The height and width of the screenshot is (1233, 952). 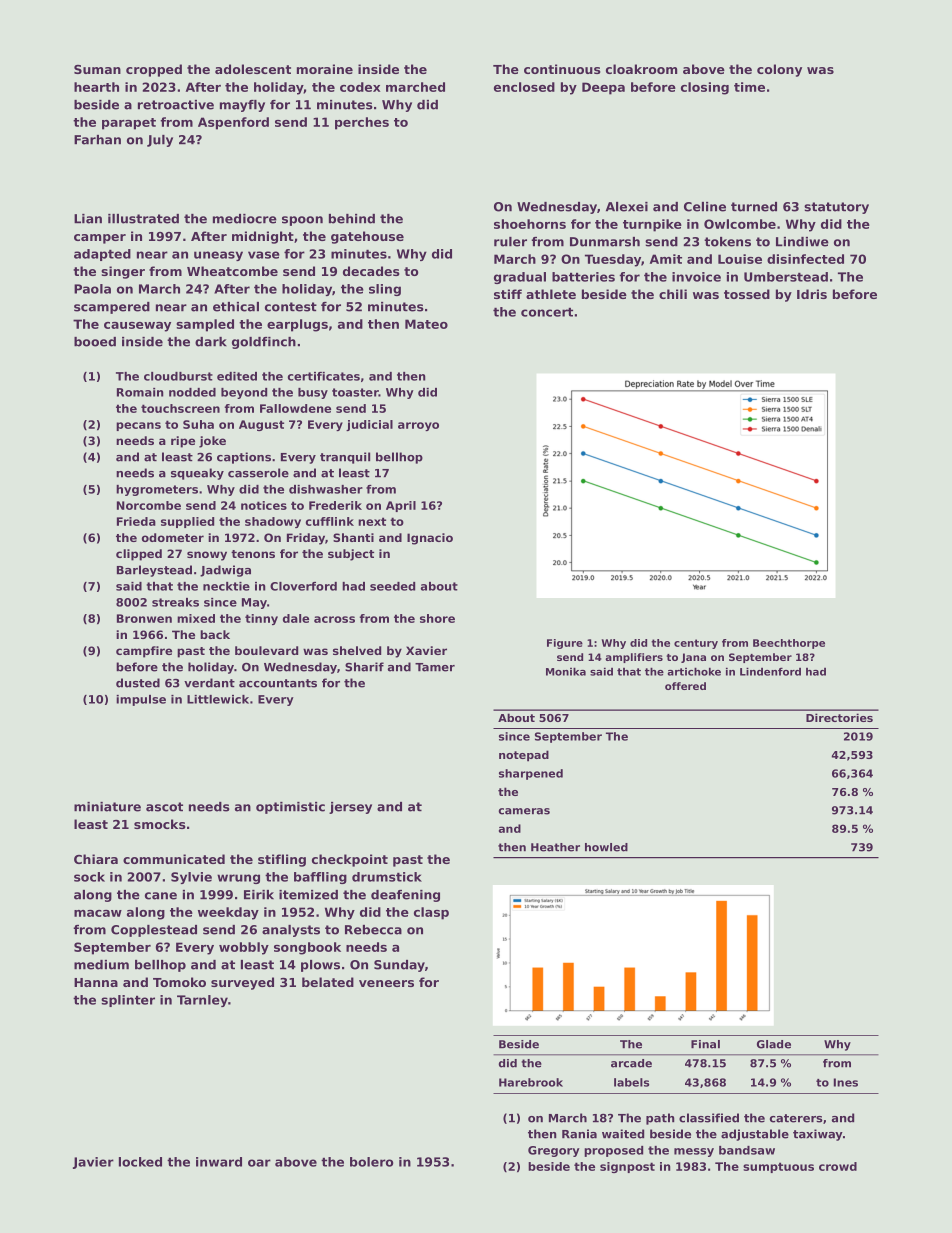 What do you see at coordinates (705, 1044) in the screenshot?
I see `Final` at bounding box center [705, 1044].
